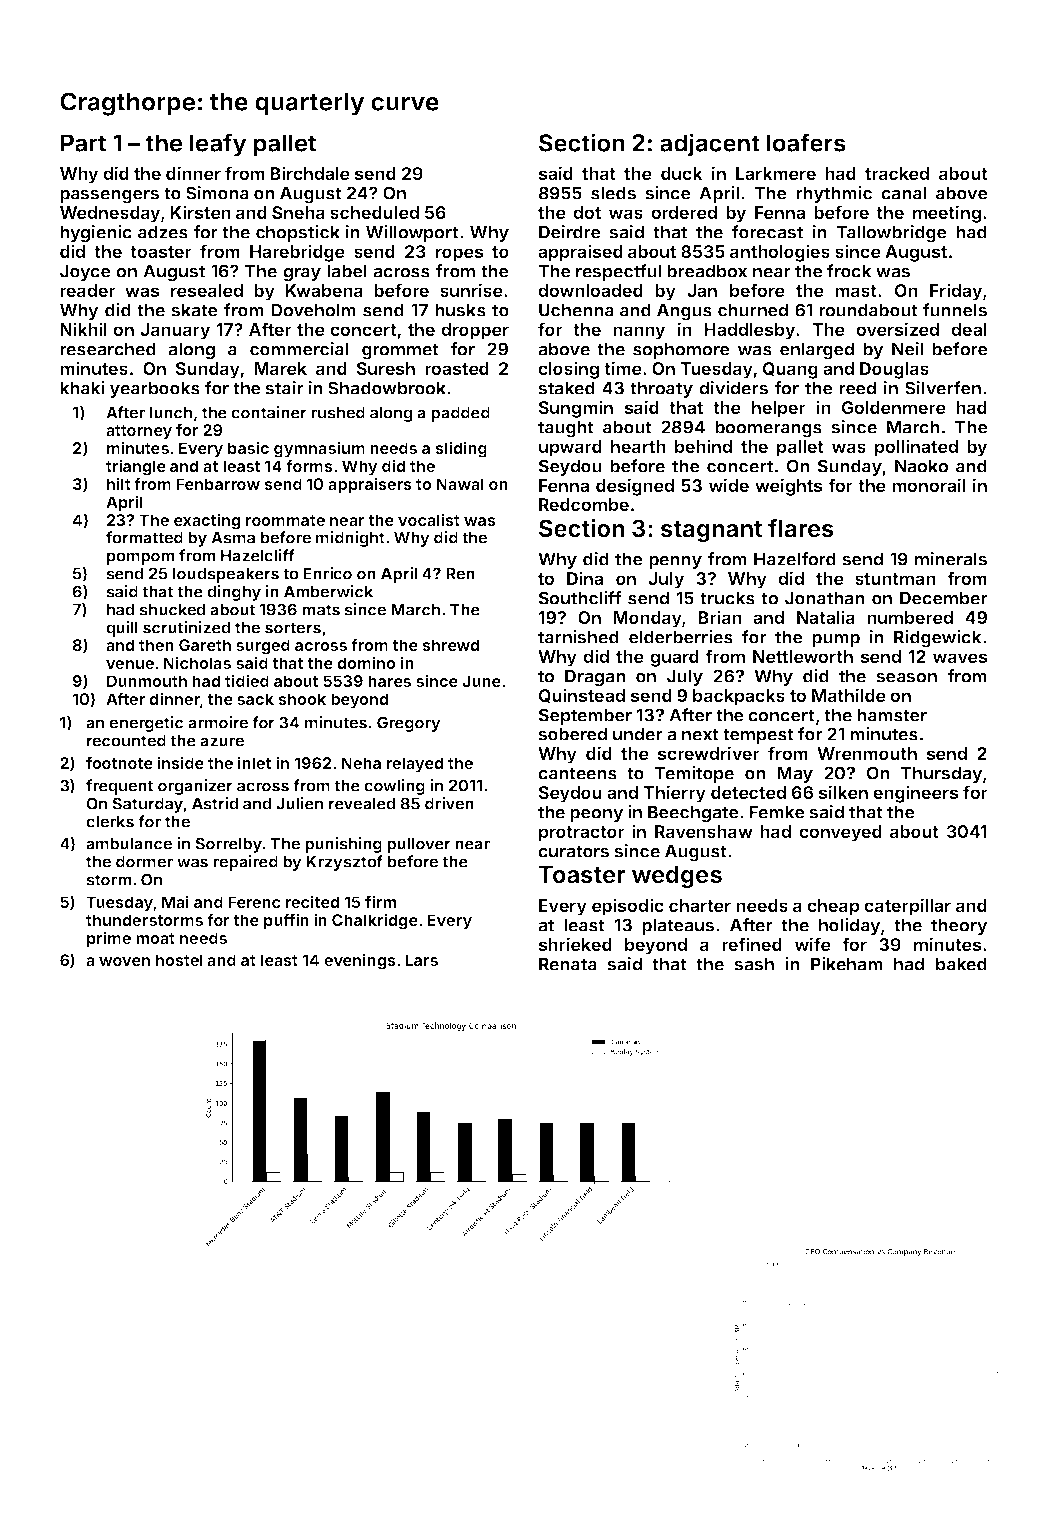 The width and height of the screenshot is (1047, 1516). What do you see at coordinates (907, 907) in the screenshot?
I see `caterpillar` at bounding box center [907, 907].
